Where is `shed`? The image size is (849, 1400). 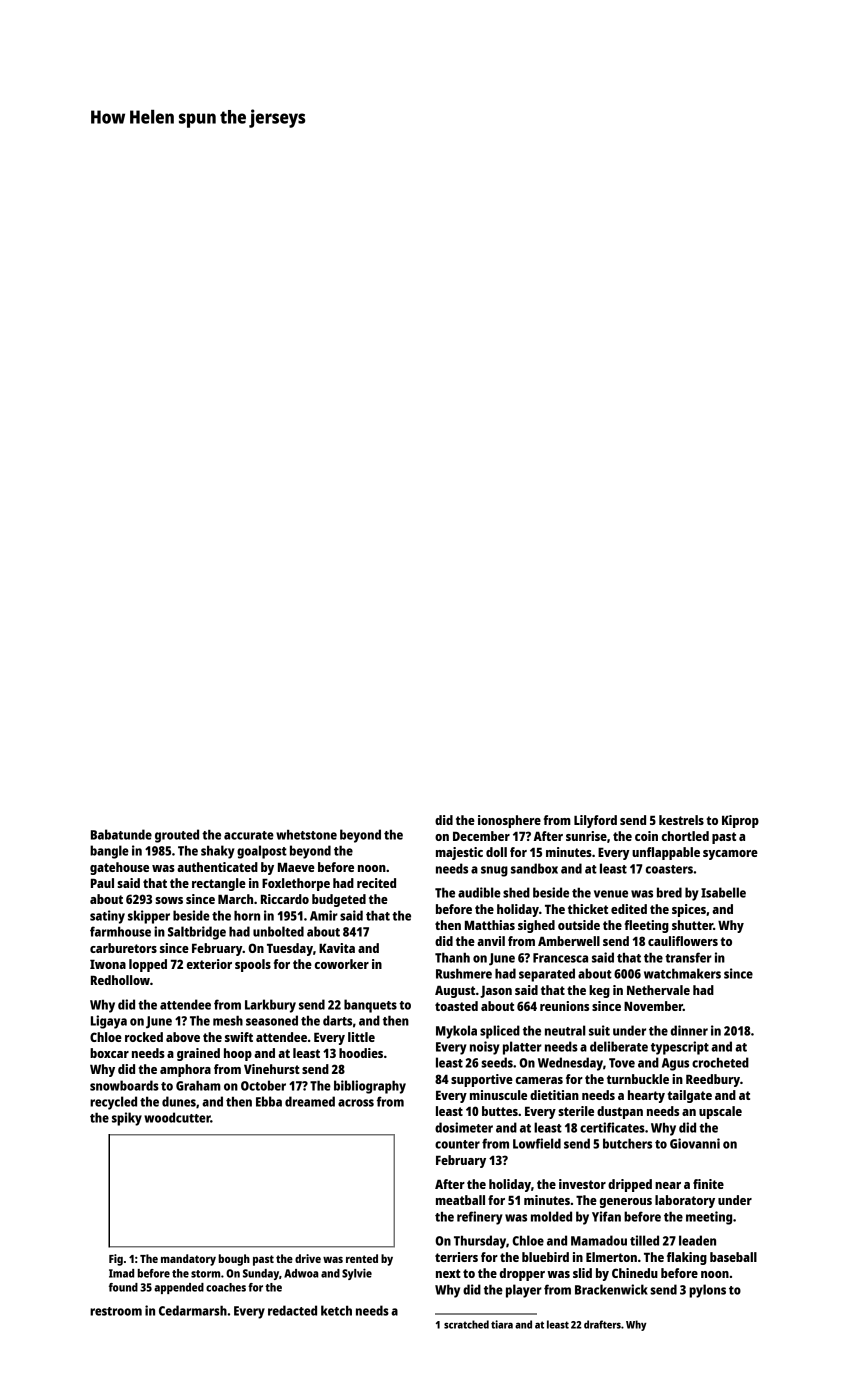
shed is located at coordinates (516, 892).
